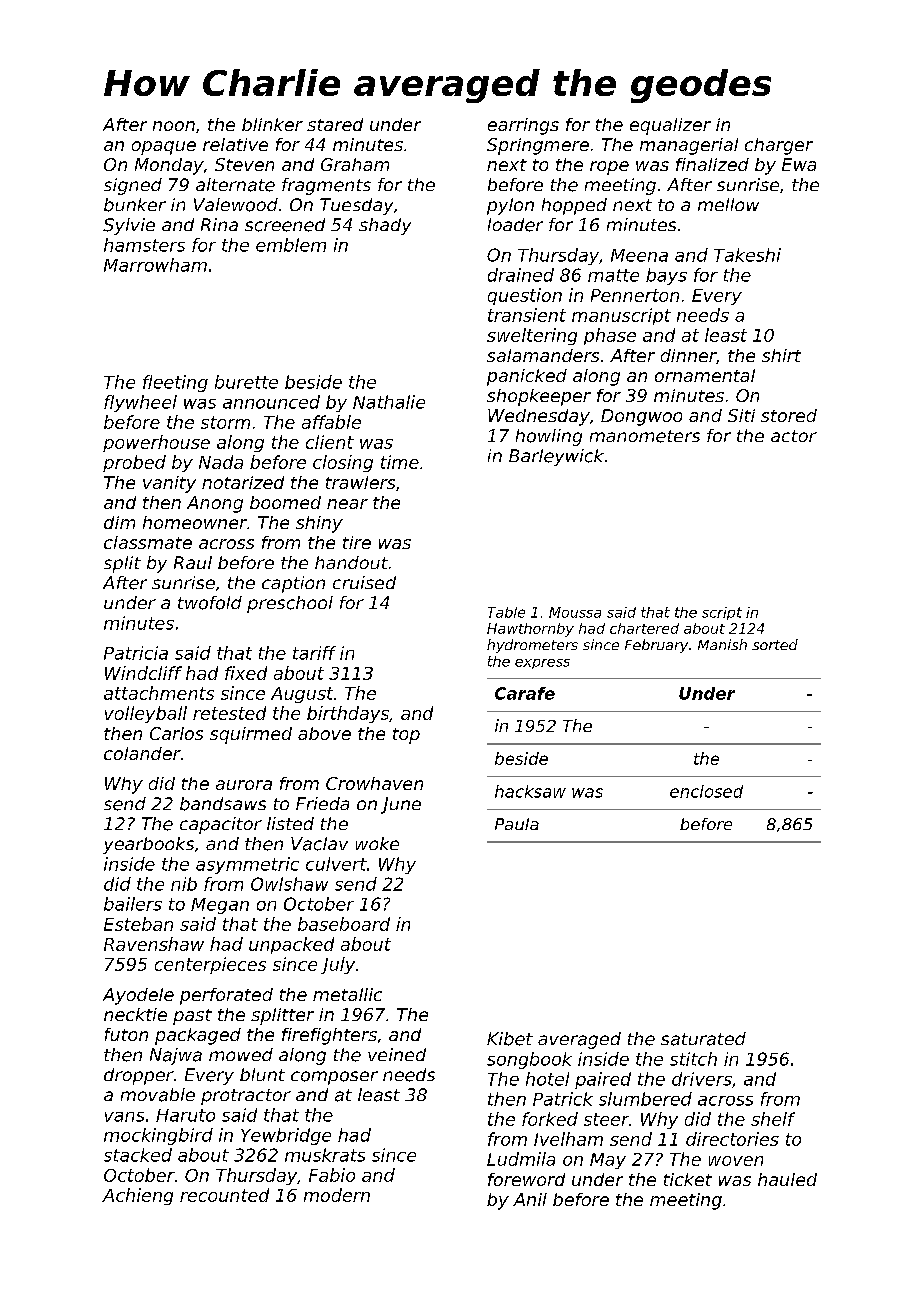 The width and height of the document is (924, 1314). What do you see at coordinates (158, 1136) in the document?
I see `mockingbird` at bounding box center [158, 1136].
